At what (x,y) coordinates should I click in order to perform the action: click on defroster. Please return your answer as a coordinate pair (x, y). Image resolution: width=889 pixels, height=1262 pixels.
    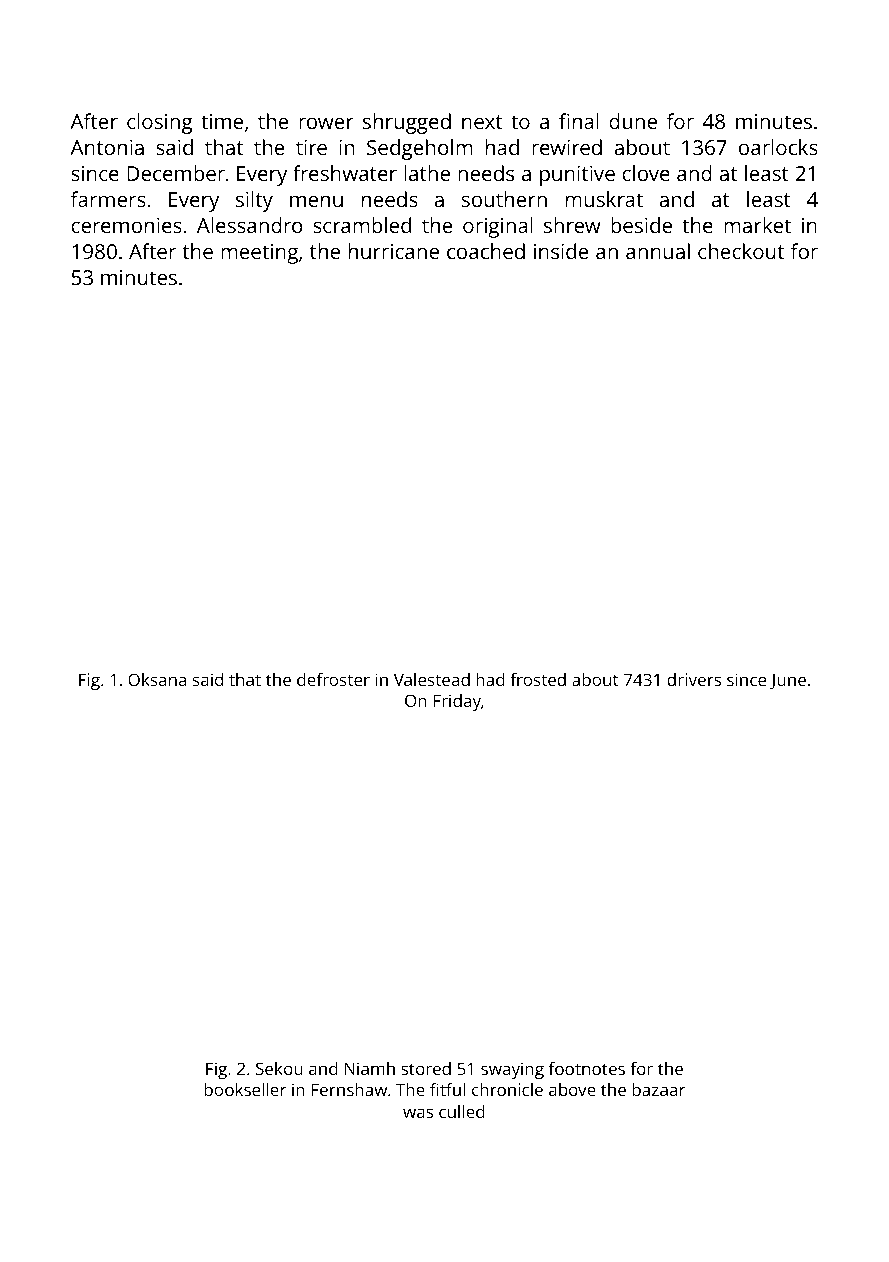
    Looking at the image, I should click on (333, 679).
